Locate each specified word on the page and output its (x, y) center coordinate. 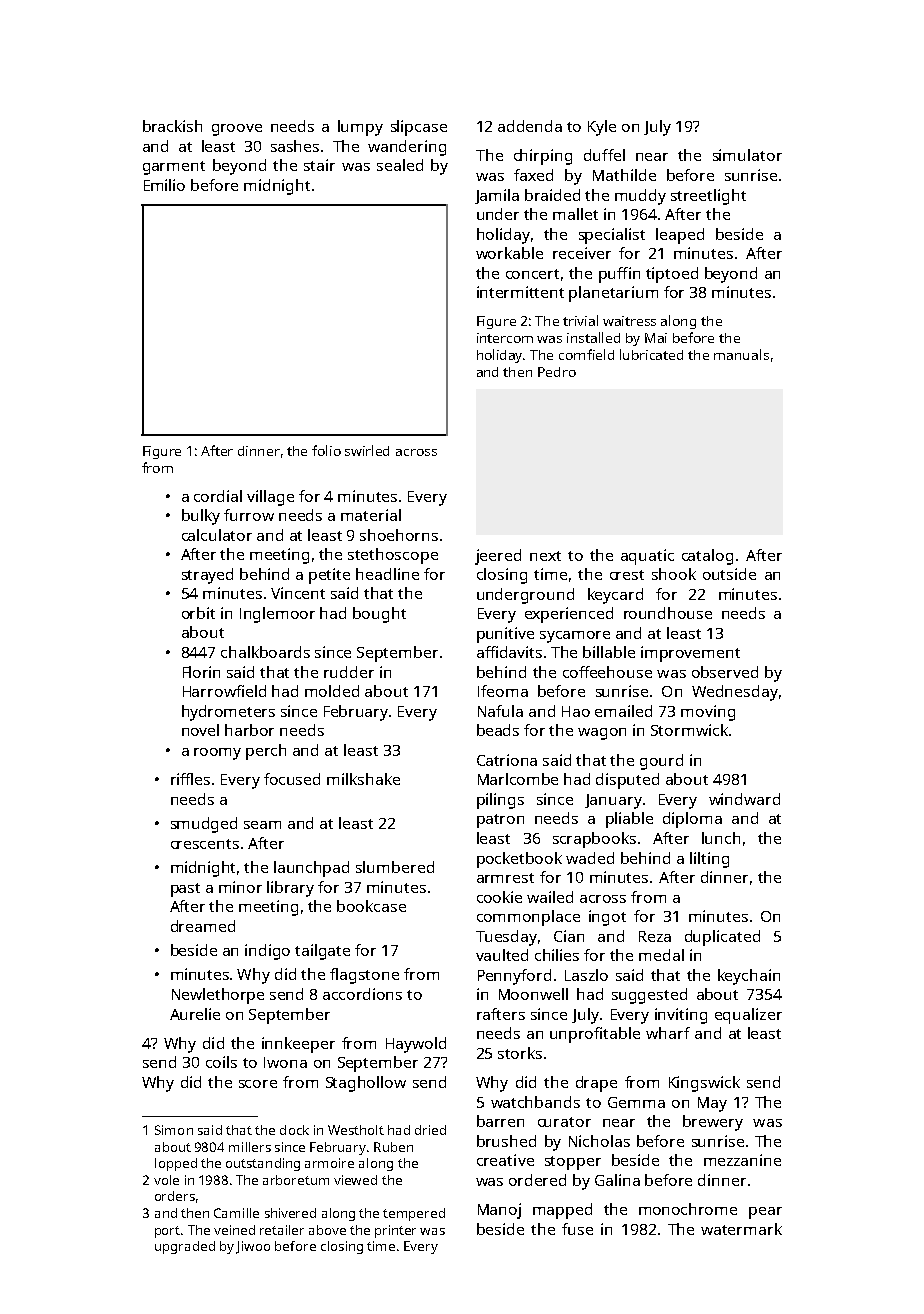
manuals (741, 354)
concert (532, 274)
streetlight (708, 197)
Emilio (164, 185)
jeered (498, 557)
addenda (530, 126)
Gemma (636, 1102)
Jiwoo (253, 1247)
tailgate (322, 952)
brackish (172, 126)
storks (520, 1053)
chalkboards (265, 652)
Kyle (602, 128)
